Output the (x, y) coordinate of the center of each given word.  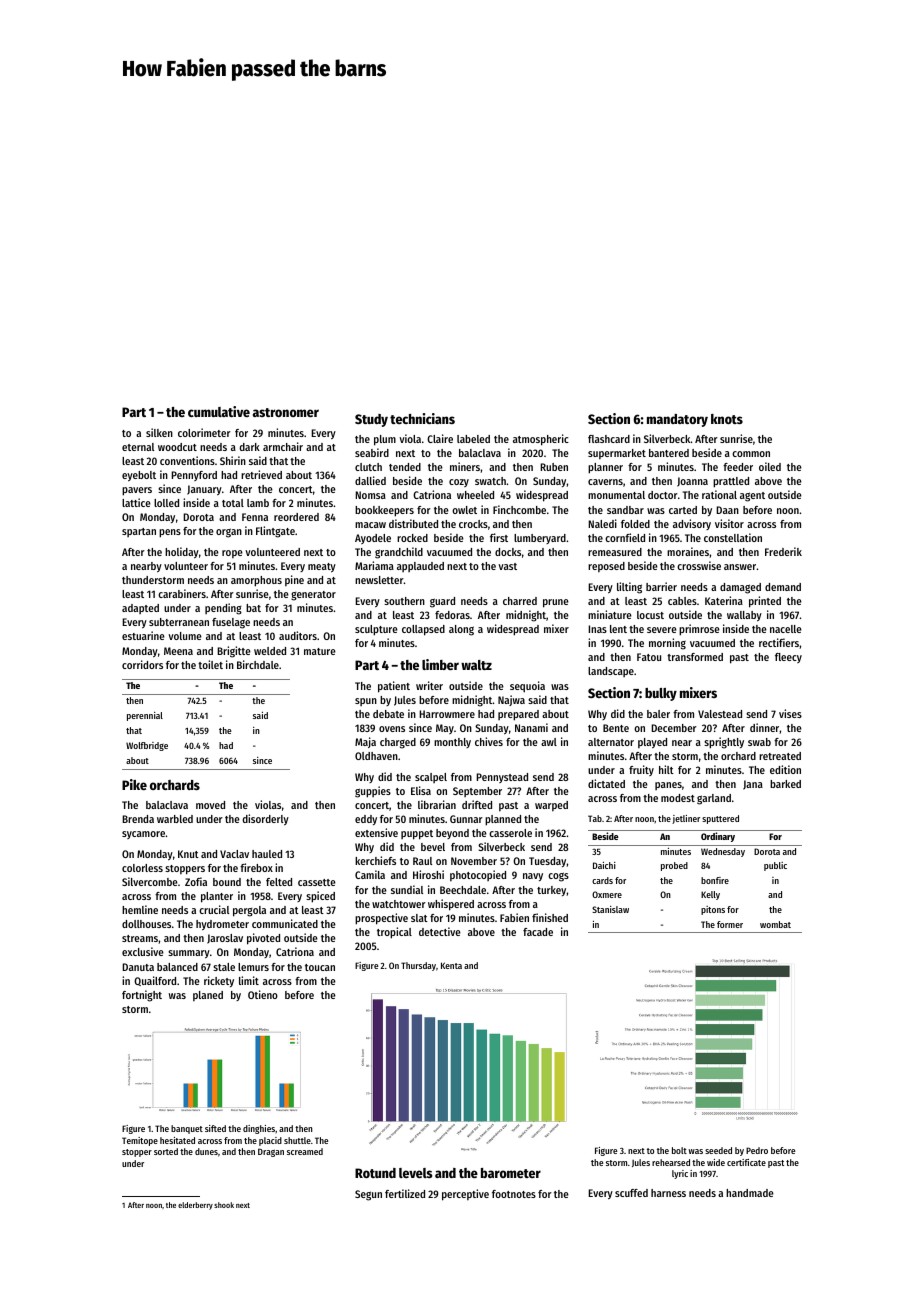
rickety (219, 981)
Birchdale (258, 664)
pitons (713, 910)
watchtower (399, 904)
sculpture (376, 630)
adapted (140, 609)
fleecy (788, 658)
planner (605, 468)
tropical (394, 933)
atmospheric (541, 440)
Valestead (720, 714)
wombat (775, 924)
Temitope (140, 1141)
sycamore (143, 835)
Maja (365, 742)
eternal (138, 447)
